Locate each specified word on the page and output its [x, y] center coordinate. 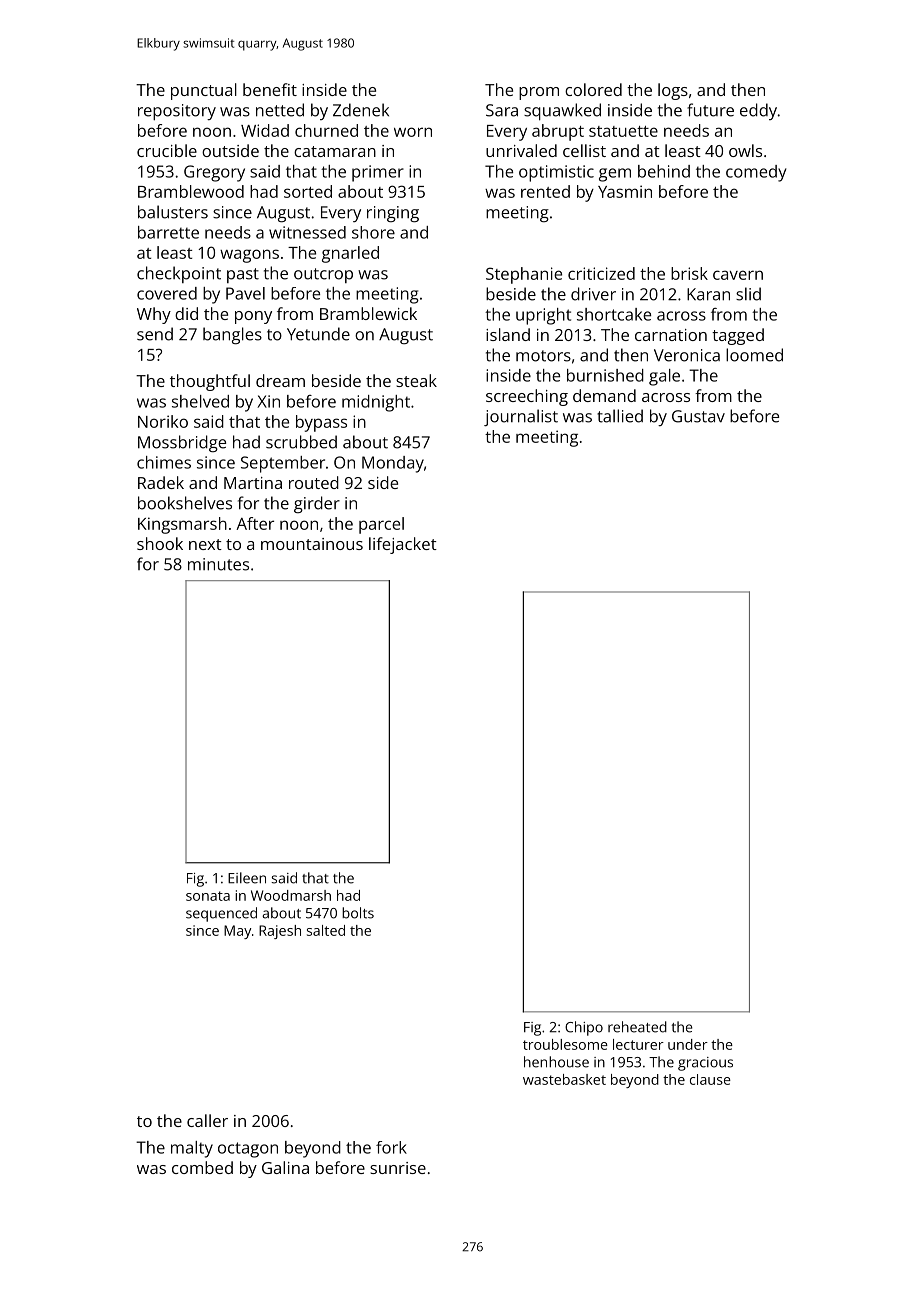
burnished [605, 375]
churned [326, 130]
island [508, 334]
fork [391, 1147]
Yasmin [625, 191]
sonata [208, 896]
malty [192, 1149]
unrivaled [521, 150]
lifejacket [403, 545]
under [688, 1044]
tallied [620, 416]
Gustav [698, 416]
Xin [268, 401]
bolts [358, 913]
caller [207, 1120]
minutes [218, 564]
